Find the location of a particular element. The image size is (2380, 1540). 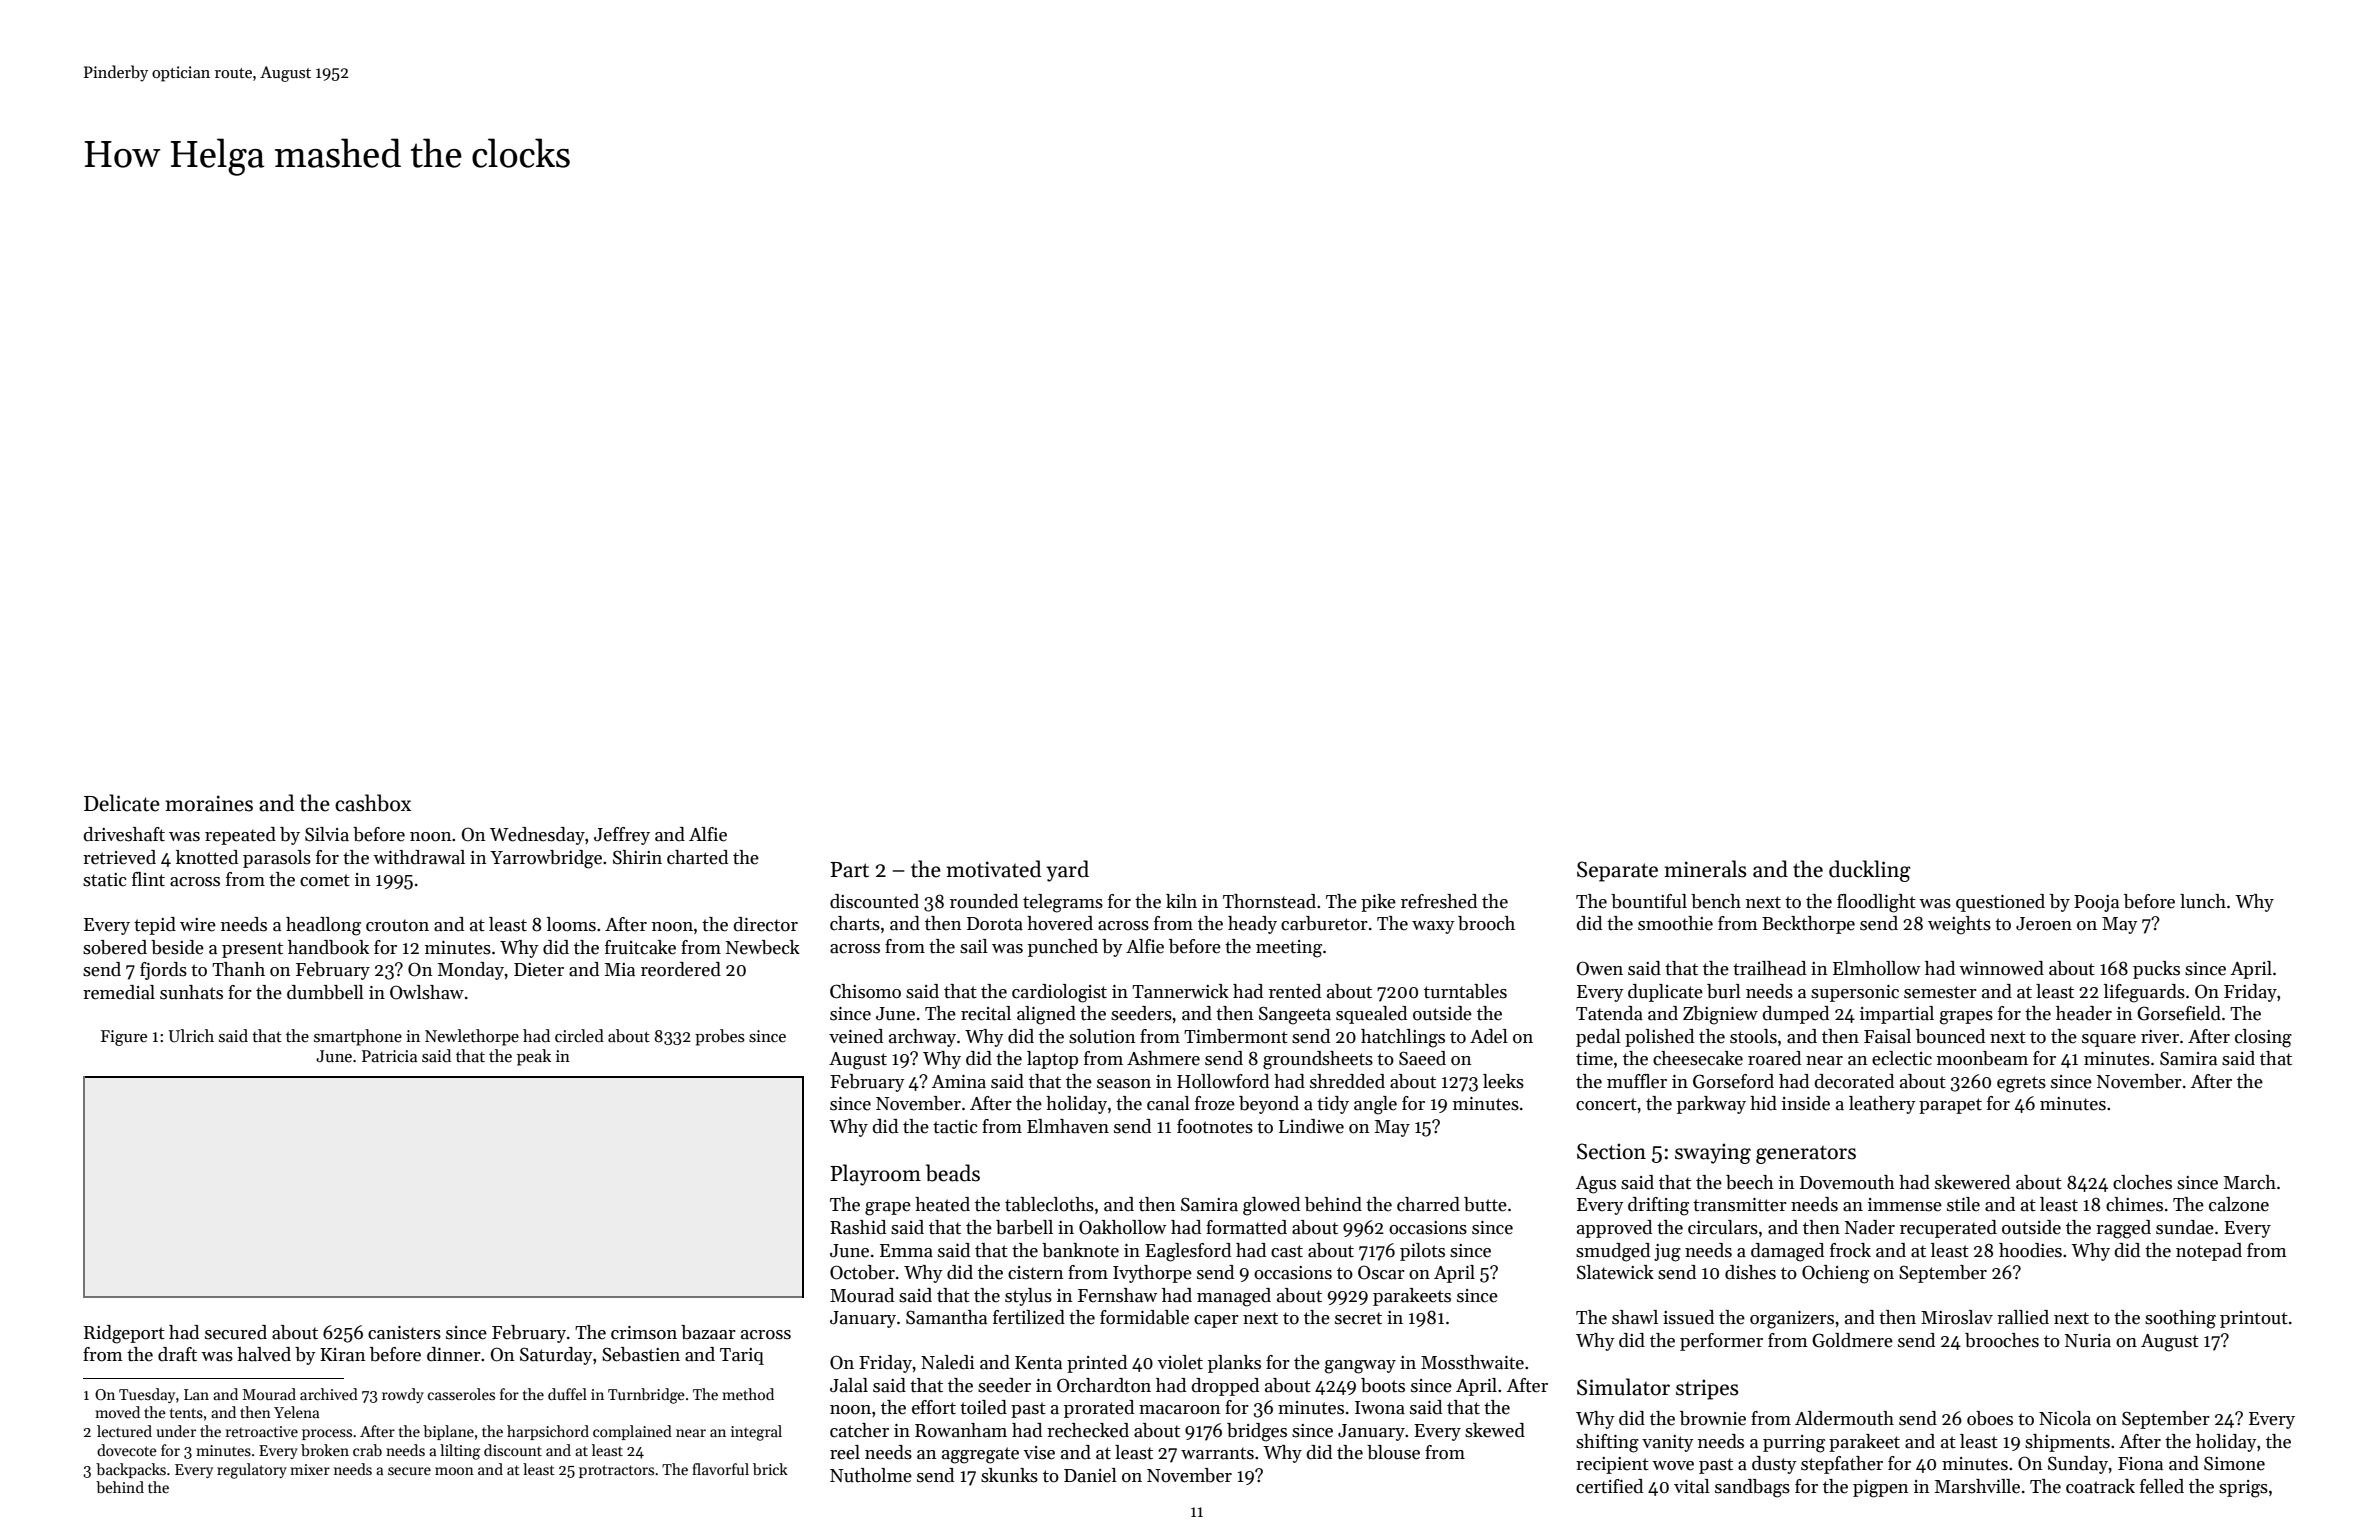

circulars is located at coordinates (1723, 1227).
